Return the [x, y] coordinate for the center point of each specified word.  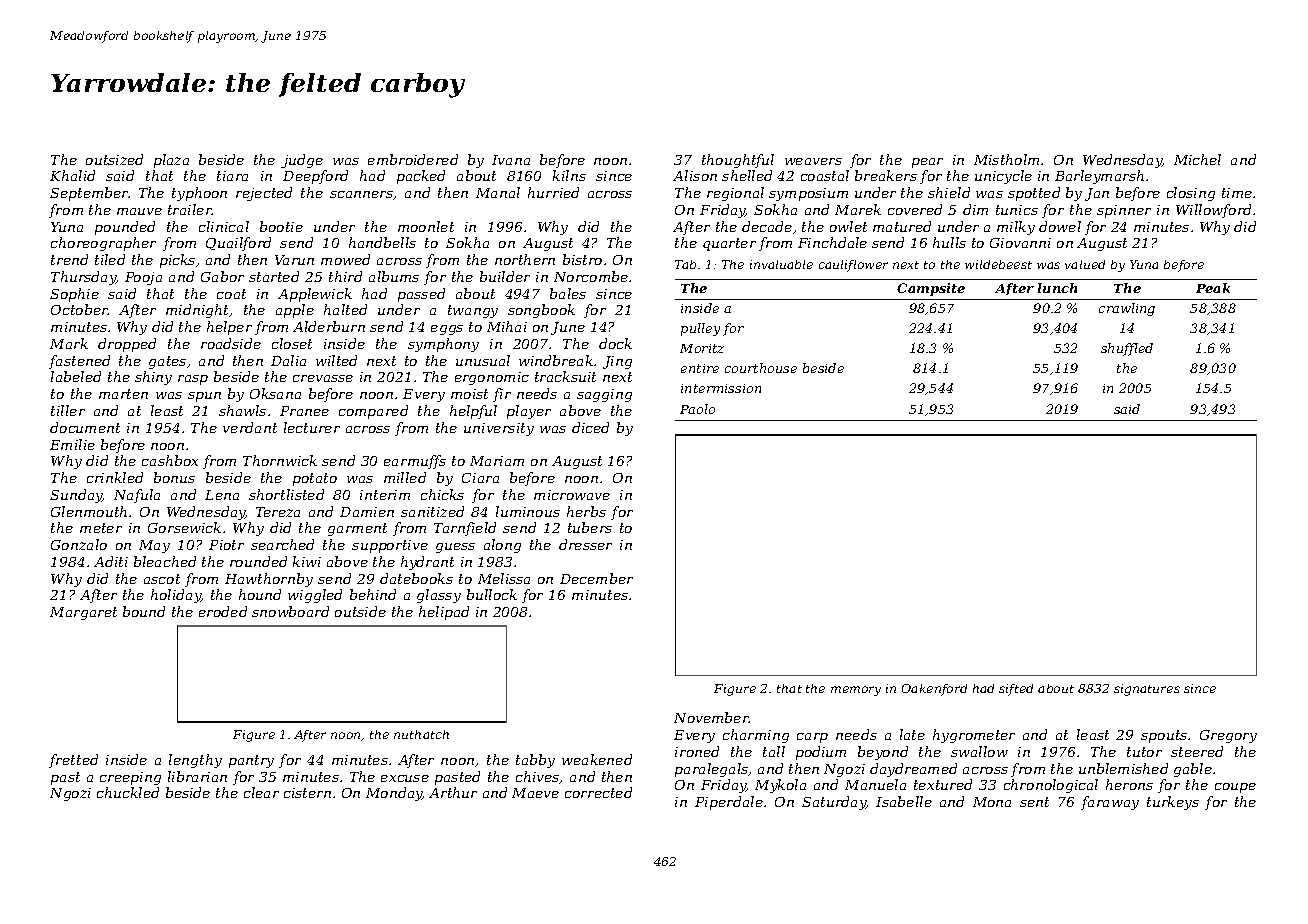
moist [469, 394]
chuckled [128, 792]
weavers [813, 161]
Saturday [834, 803]
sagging [604, 395]
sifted [1016, 690]
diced [590, 427]
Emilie [72, 444]
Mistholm [1006, 159]
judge [302, 161]
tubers [590, 527]
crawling [1127, 309]
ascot [162, 579]
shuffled [1127, 349]
